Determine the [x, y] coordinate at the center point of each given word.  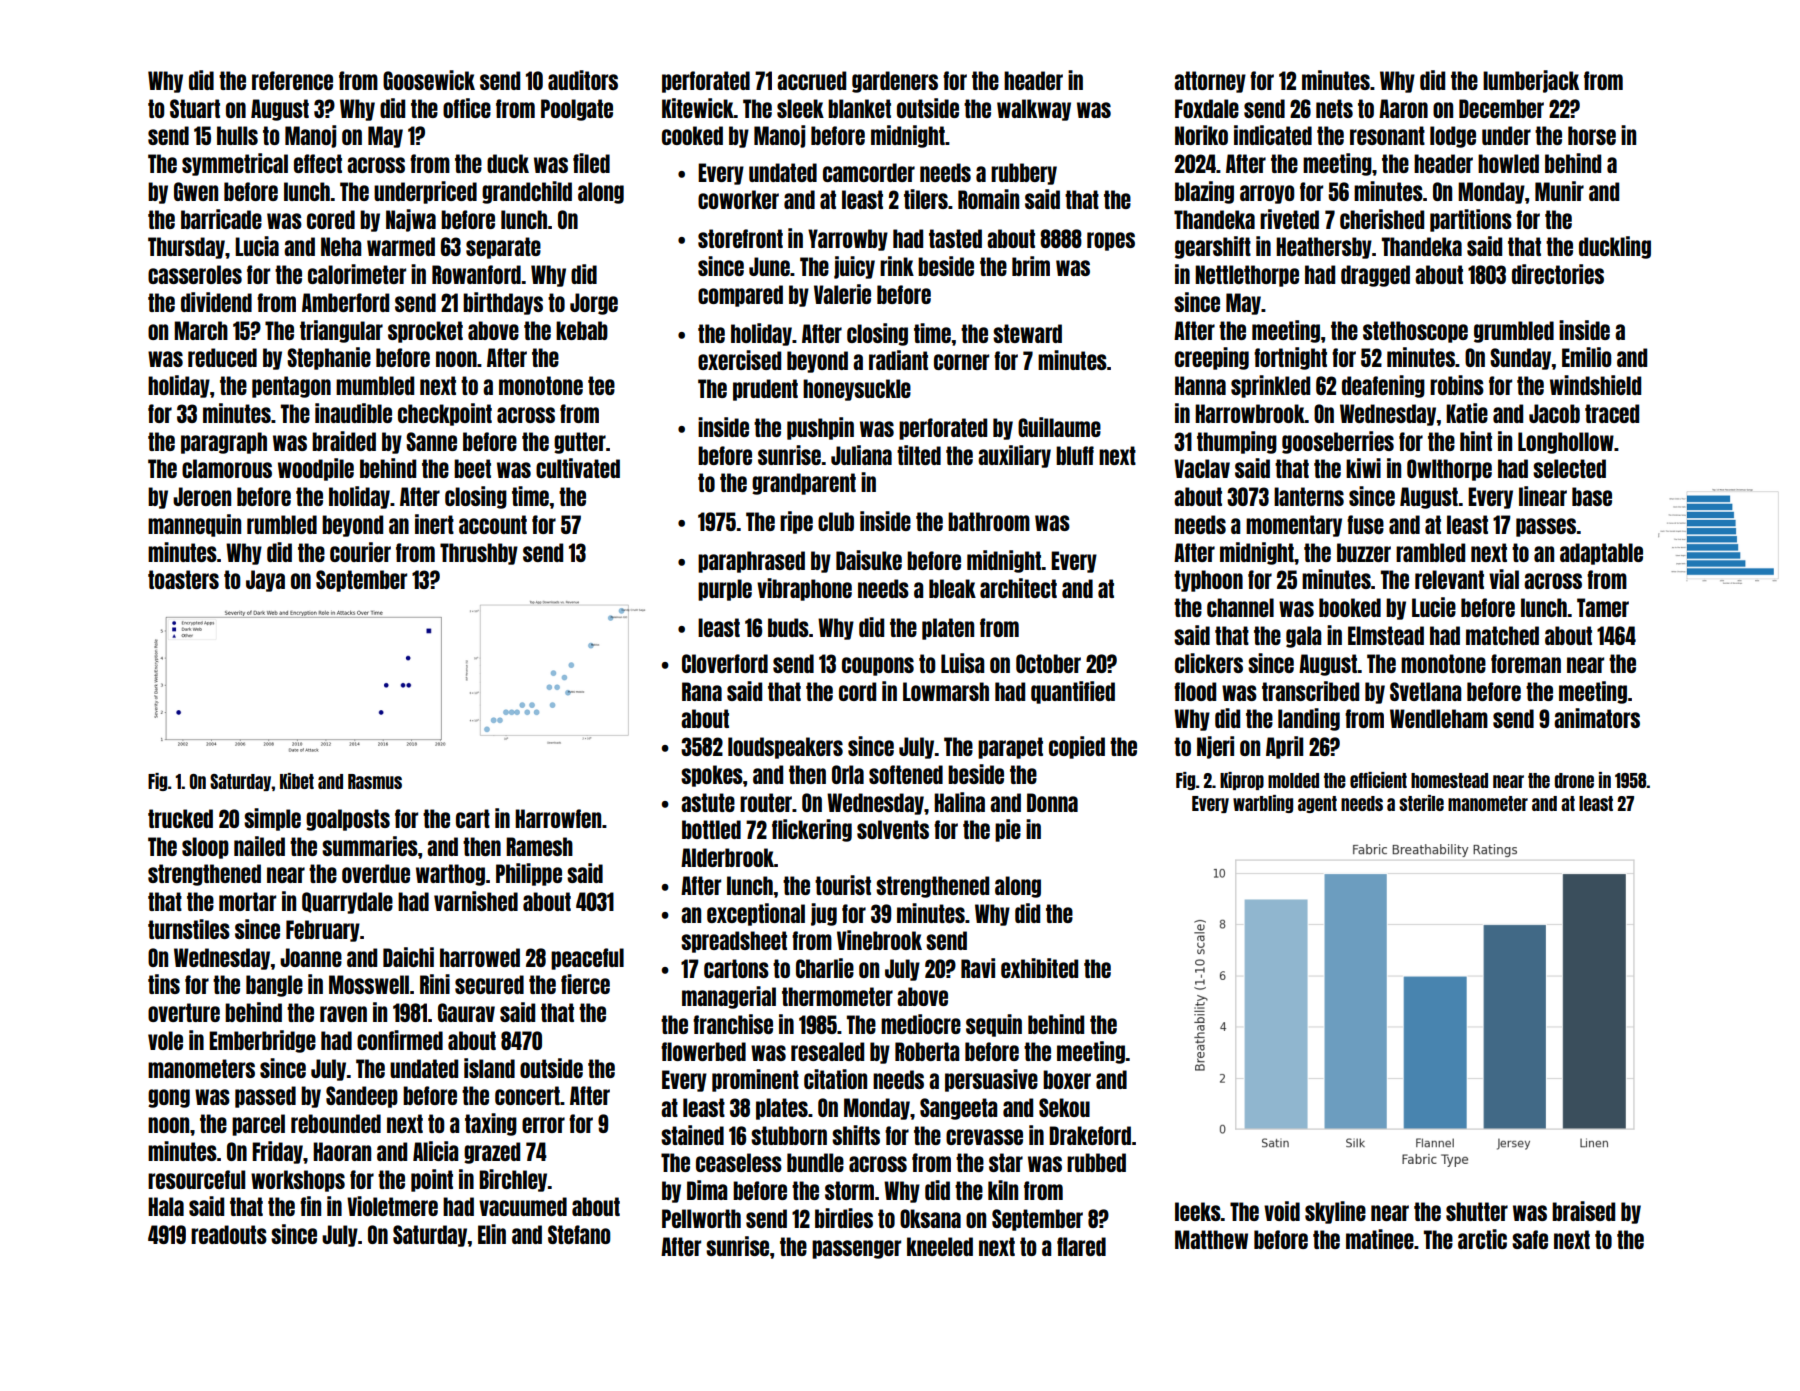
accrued [811, 80]
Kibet [297, 781]
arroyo [1267, 194]
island [489, 1068]
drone [1574, 780]
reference [292, 80]
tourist [843, 885]
